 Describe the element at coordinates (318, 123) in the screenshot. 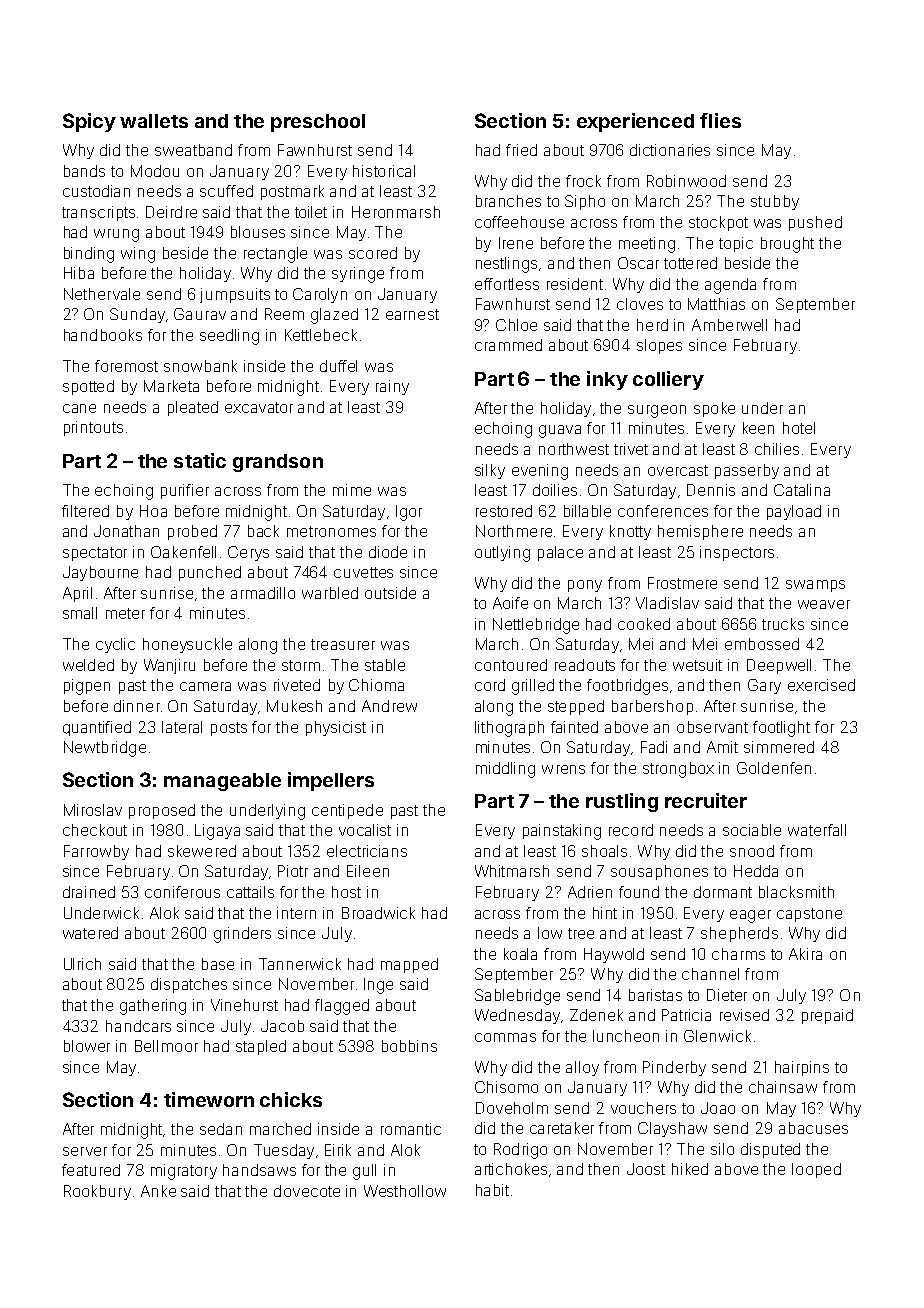

I see `preschool` at that location.
